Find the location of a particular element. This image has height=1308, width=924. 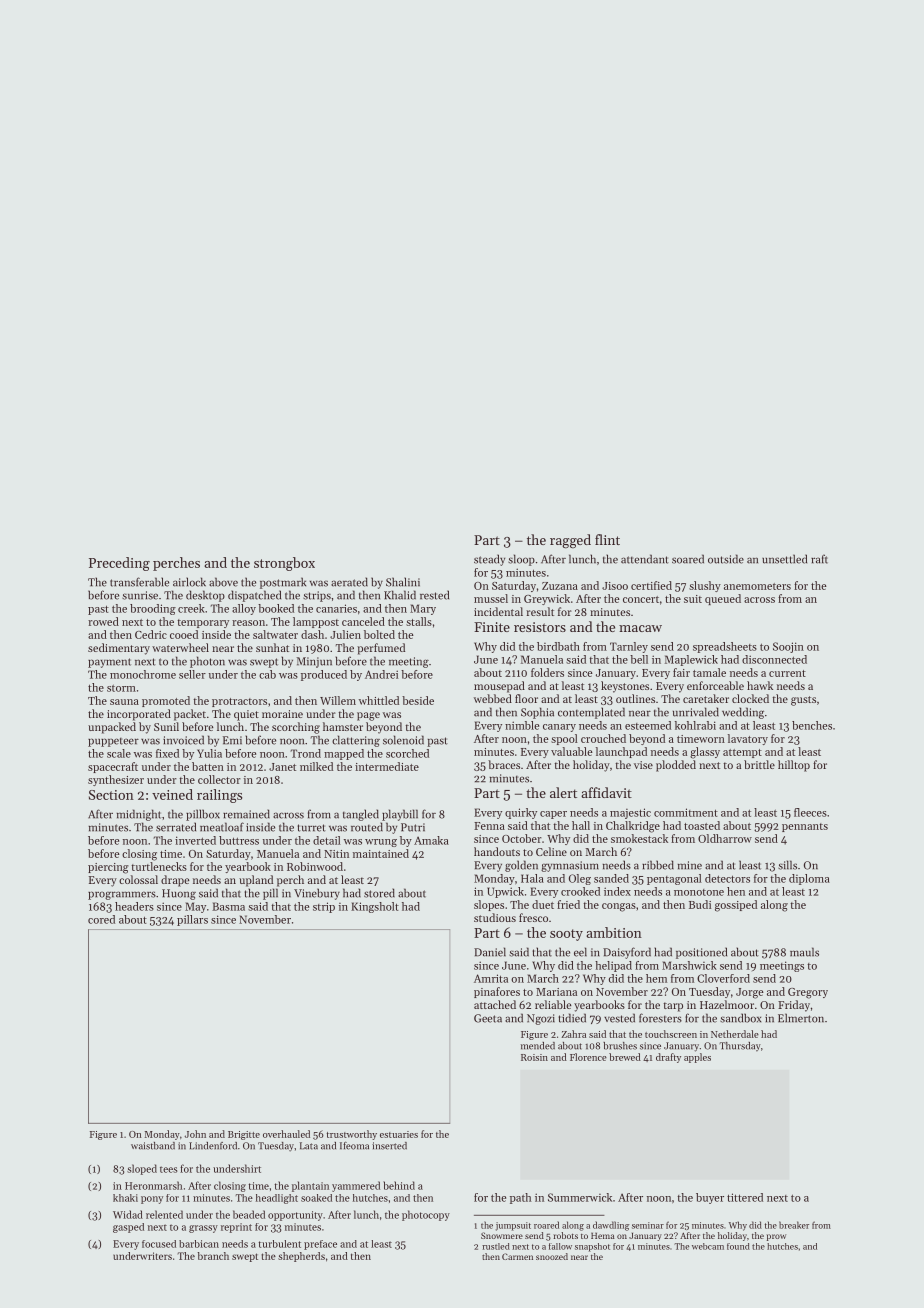

Mary is located at coordinates (423, 609).
